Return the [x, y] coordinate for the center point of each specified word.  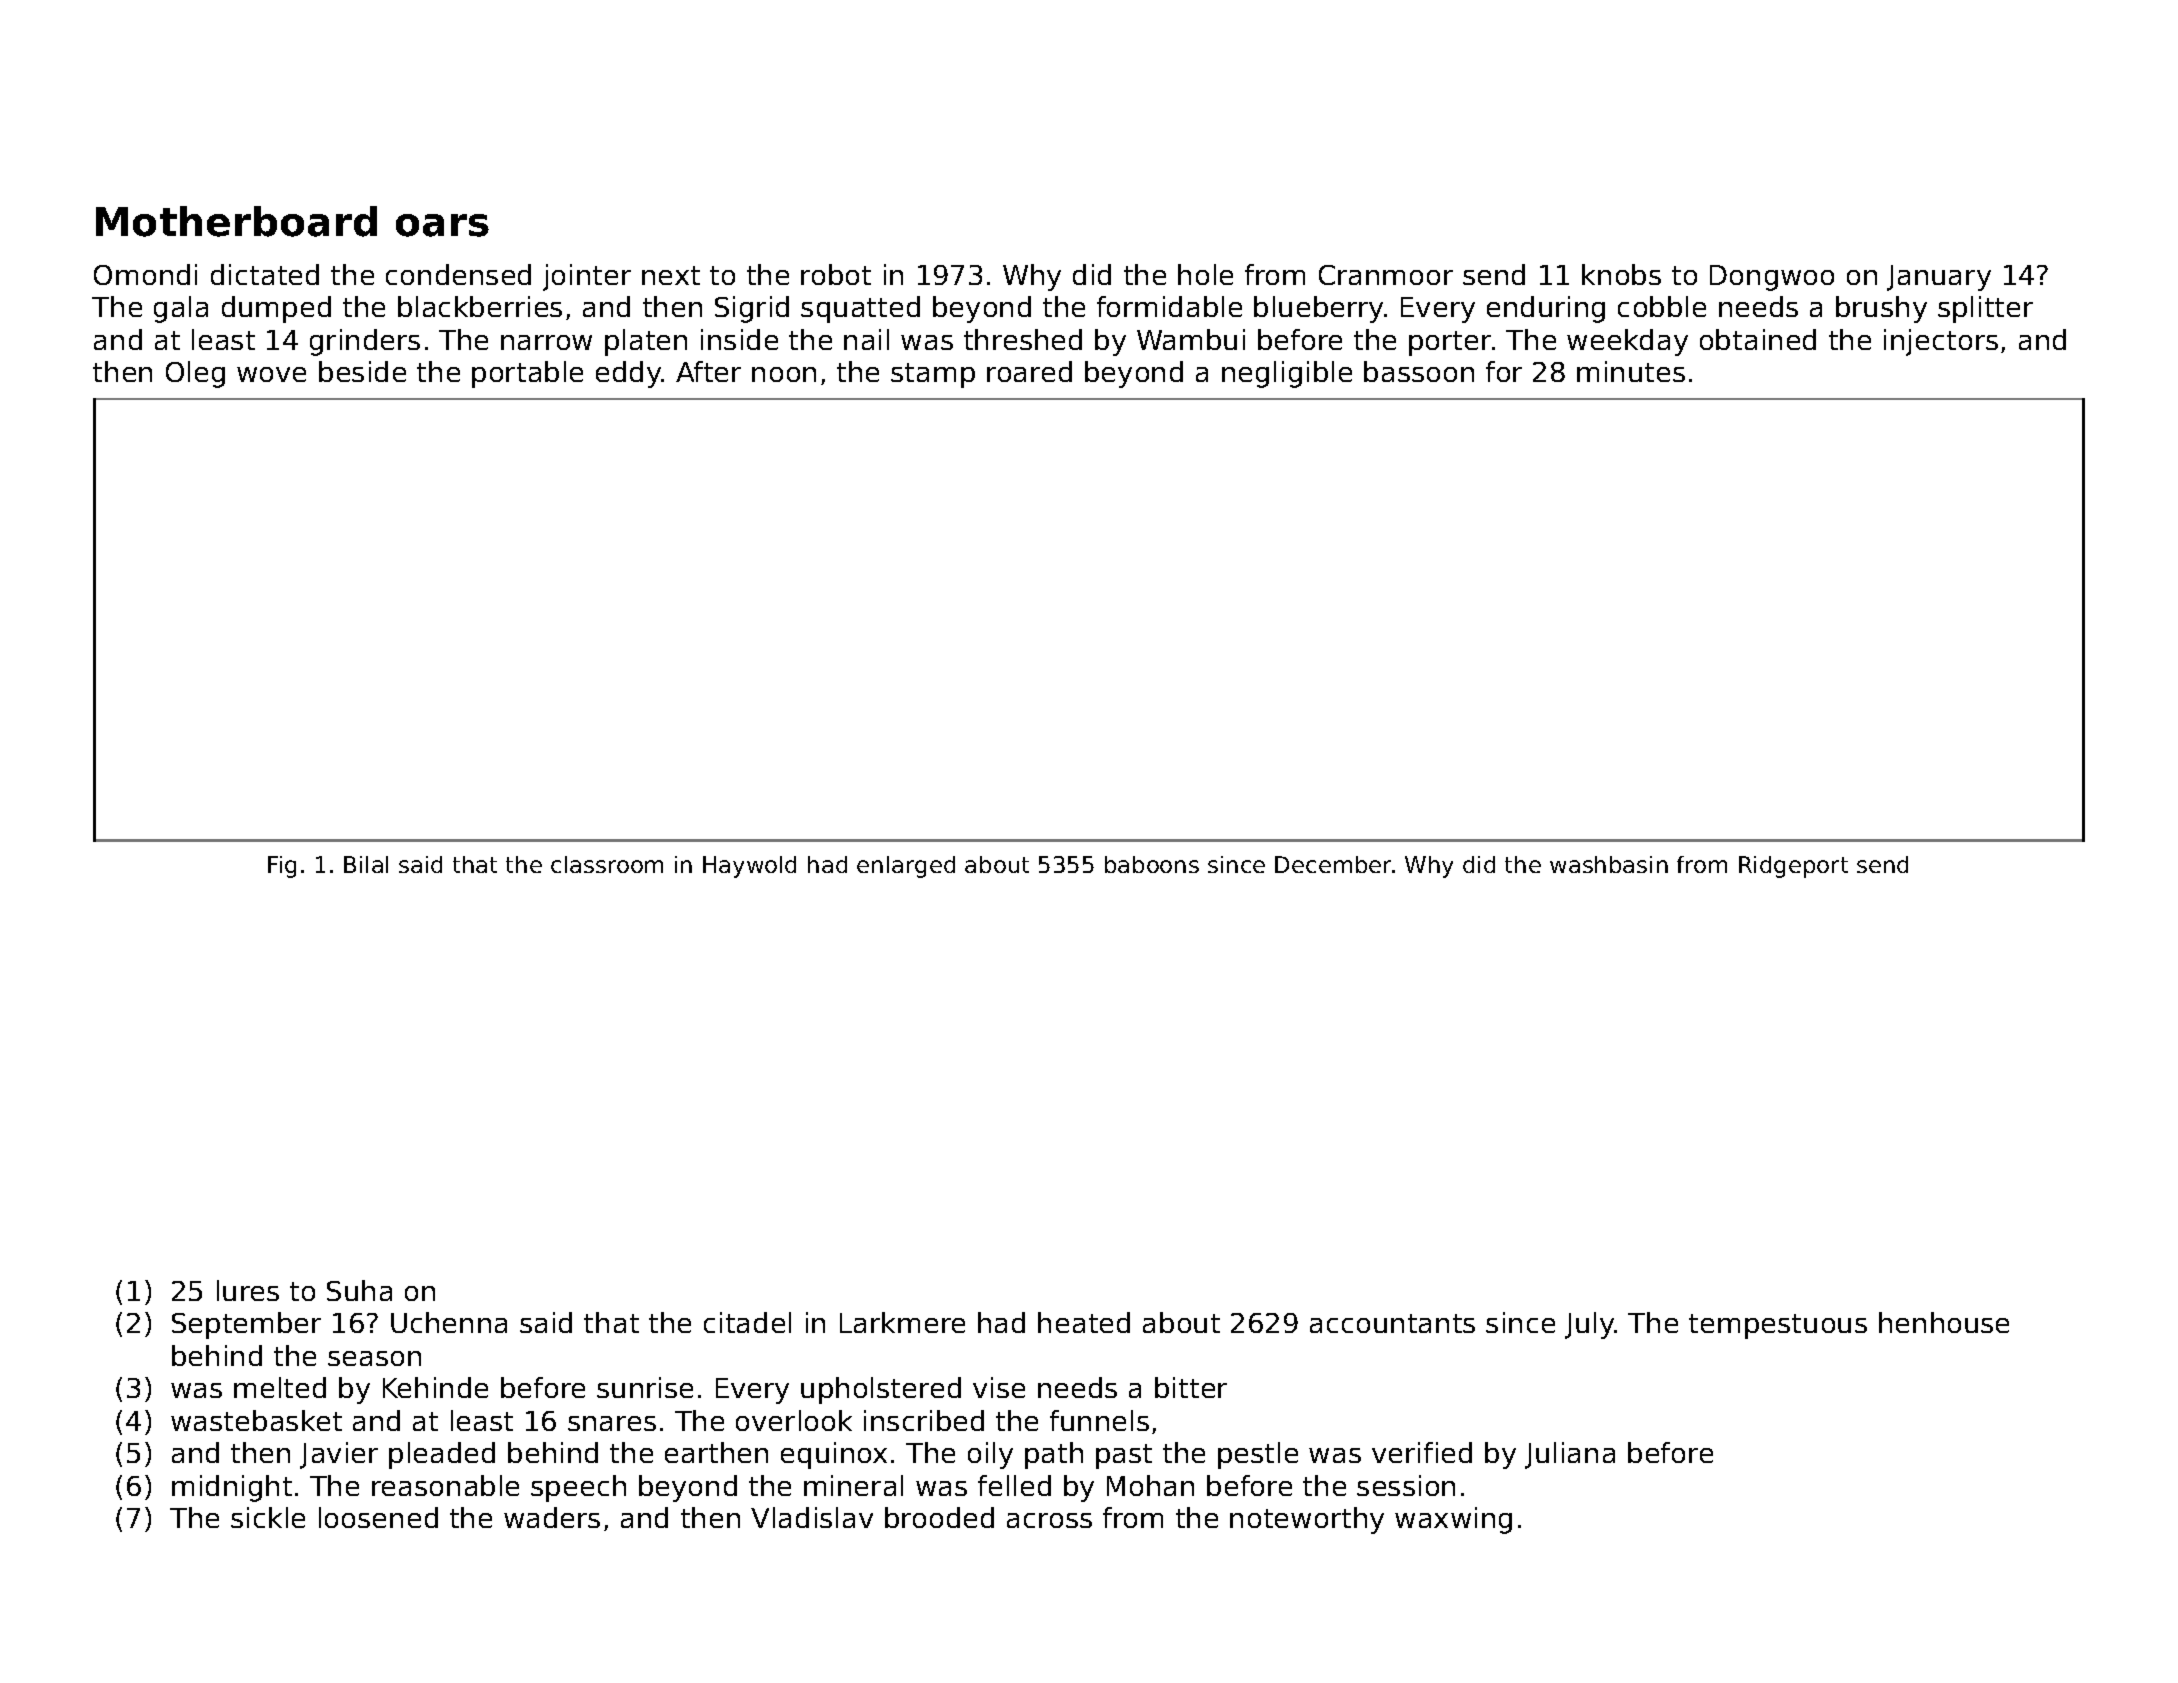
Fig [282, 867]
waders [552, 1517]
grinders [365, 342]
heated [1084, 1322]
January [1939, 278]
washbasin [1609, 864]
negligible [1287, 374]
